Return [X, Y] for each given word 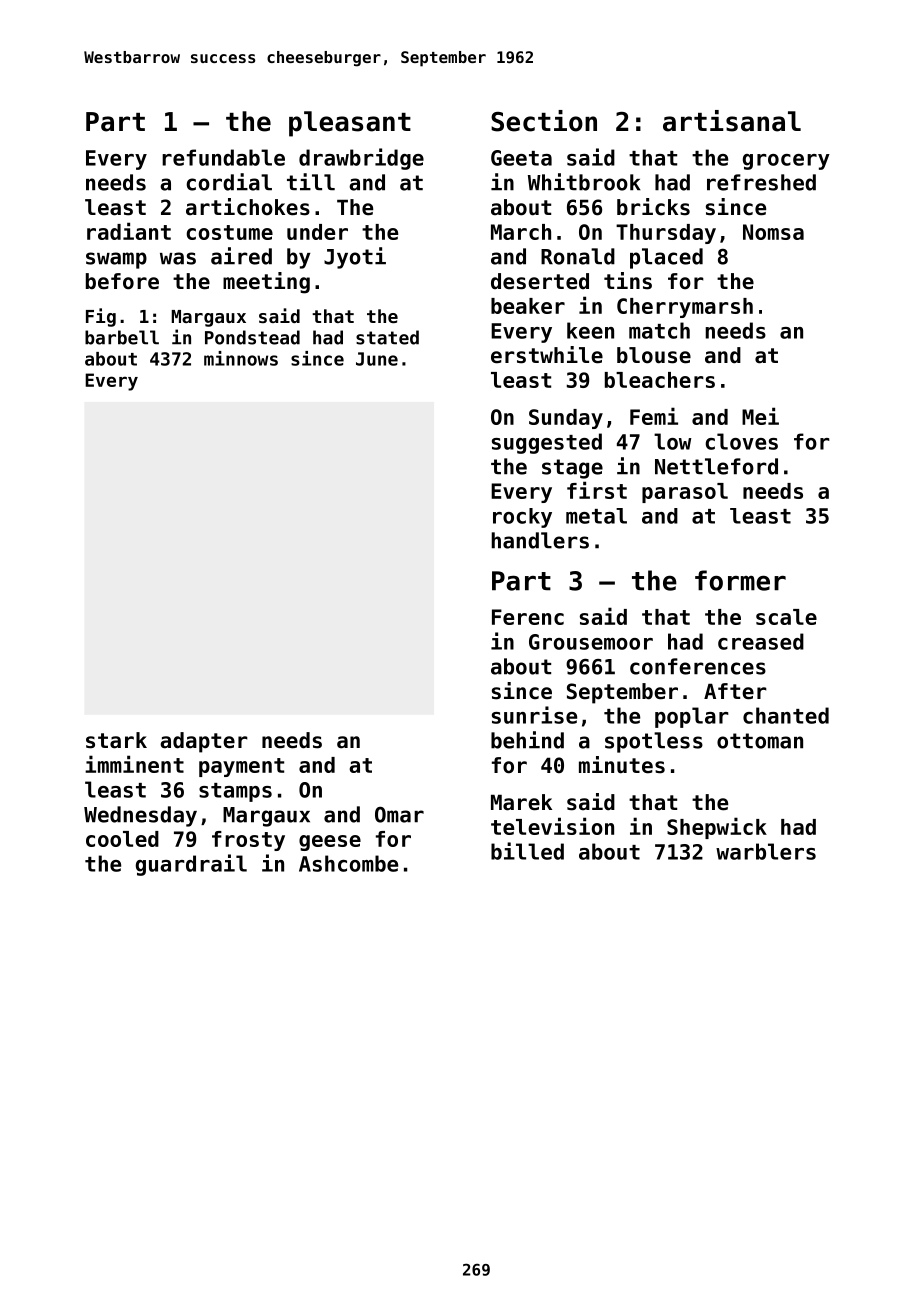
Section [544, 121]
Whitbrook [584, 182]
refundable [223, 157]
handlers [540, 540]
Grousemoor [591, 642]
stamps [235, 792]
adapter [204, 742]
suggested [547, 443]
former [740, 580]
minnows [241, 358]
